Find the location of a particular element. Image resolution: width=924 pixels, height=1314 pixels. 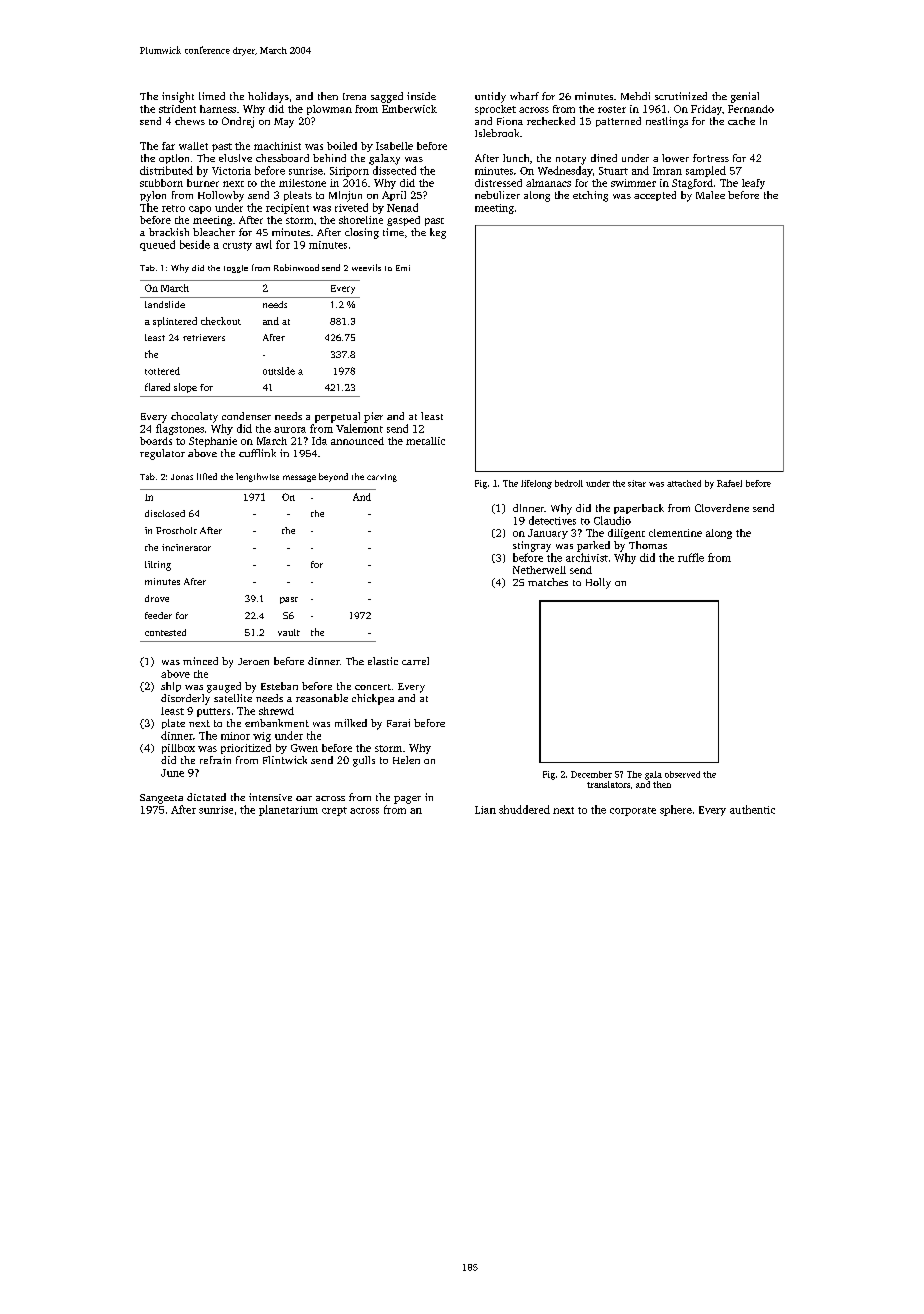

matches is located at coordinates (548, 582).
